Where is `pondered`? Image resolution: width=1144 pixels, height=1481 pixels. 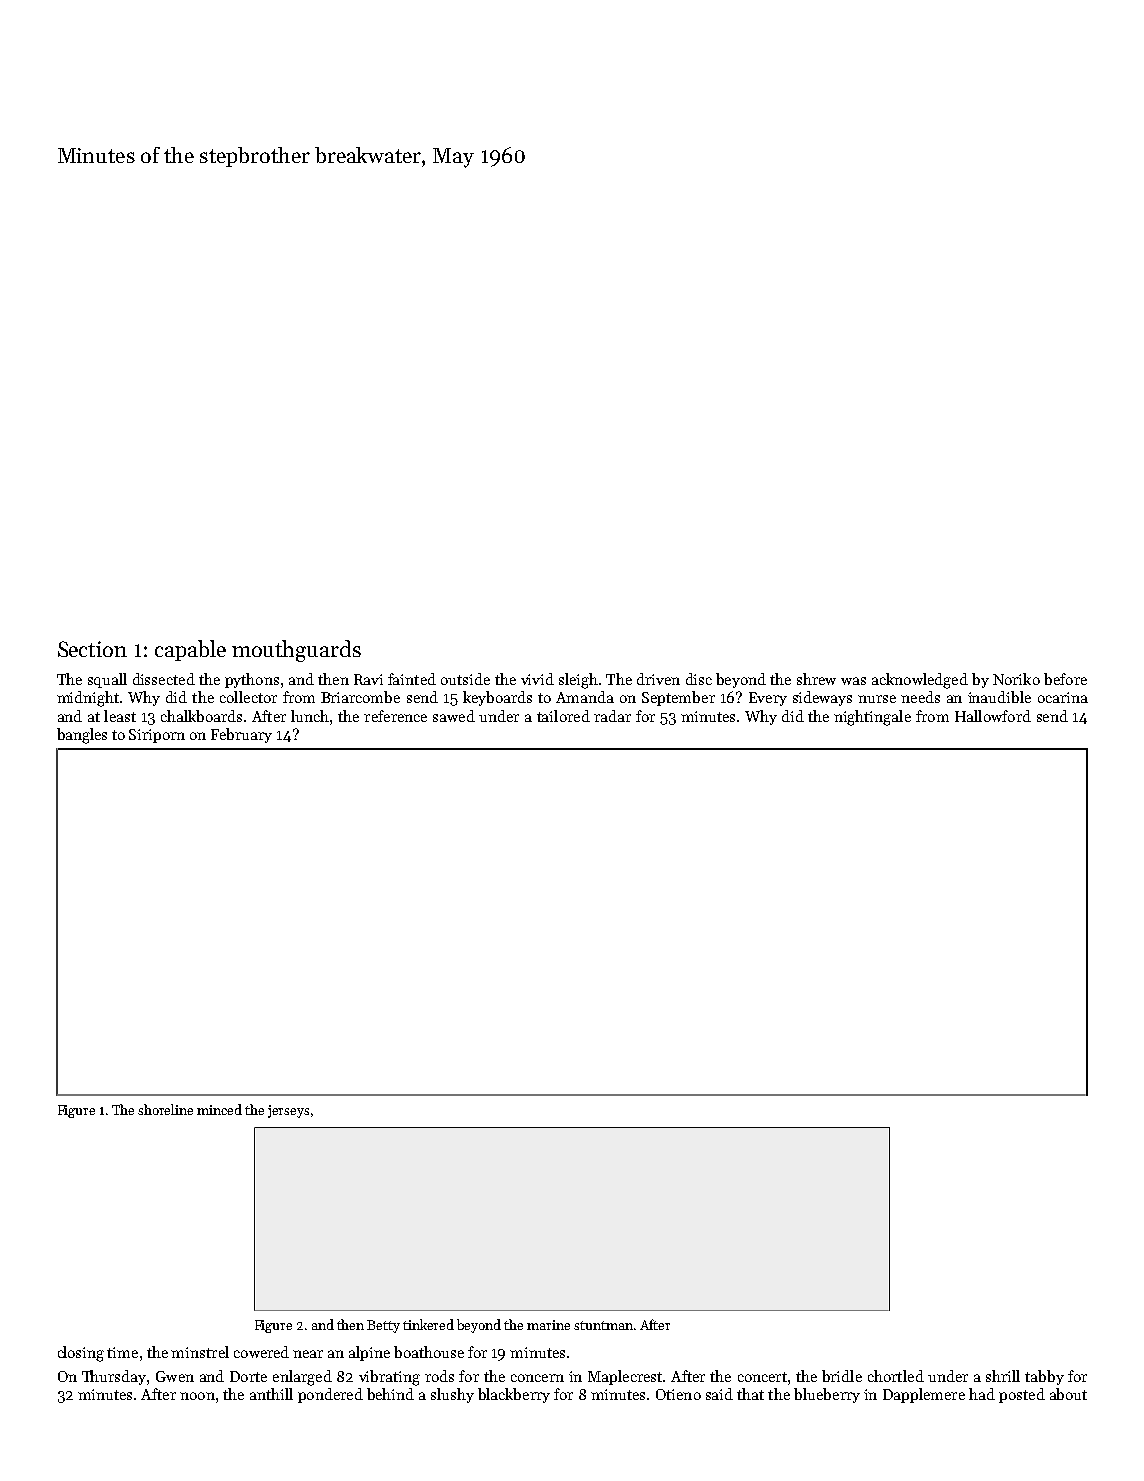
pondered is located at coordinates (330, 1395).
